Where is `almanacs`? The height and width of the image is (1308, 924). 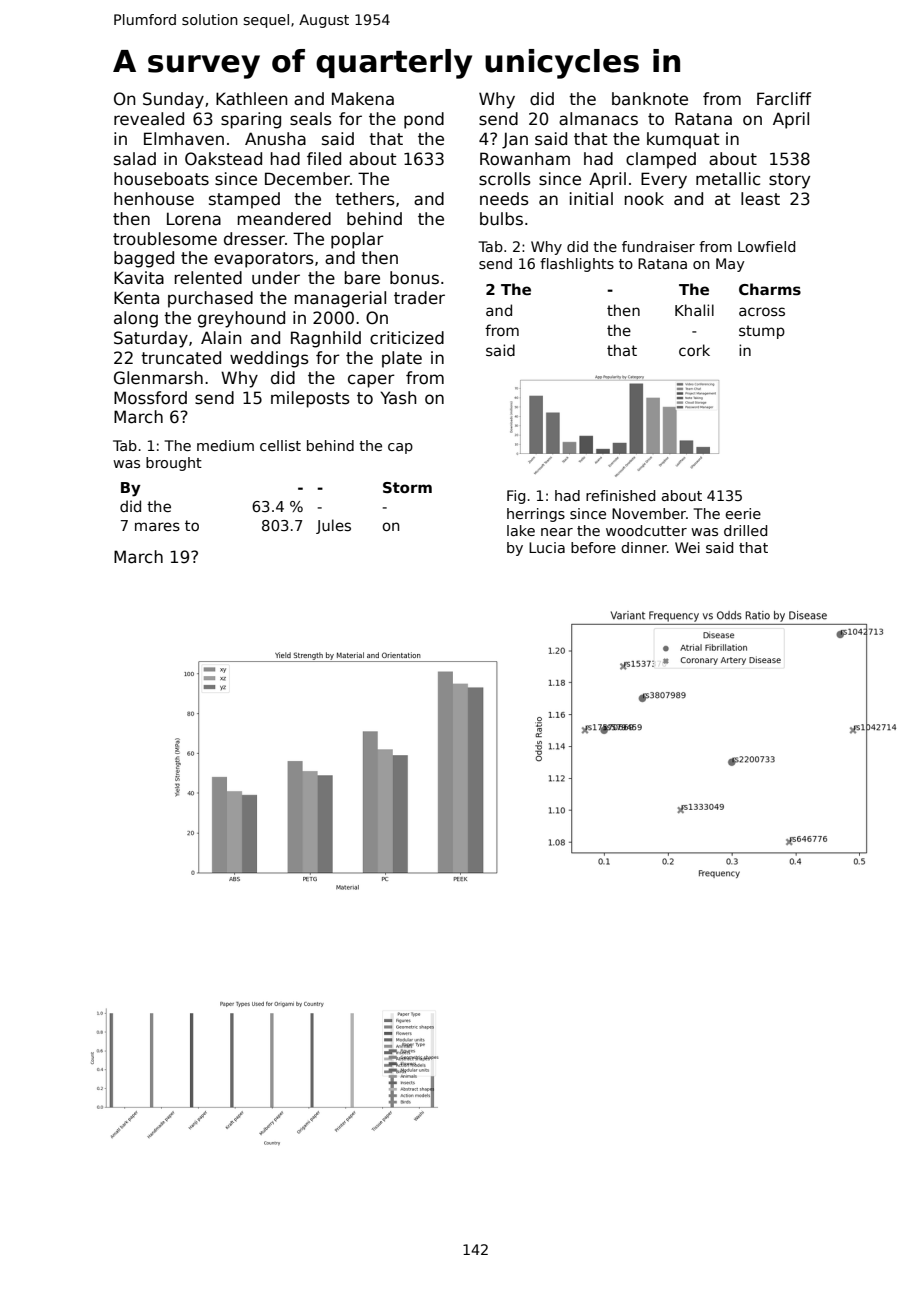 almanacs is located at coordinates (598, 119).
